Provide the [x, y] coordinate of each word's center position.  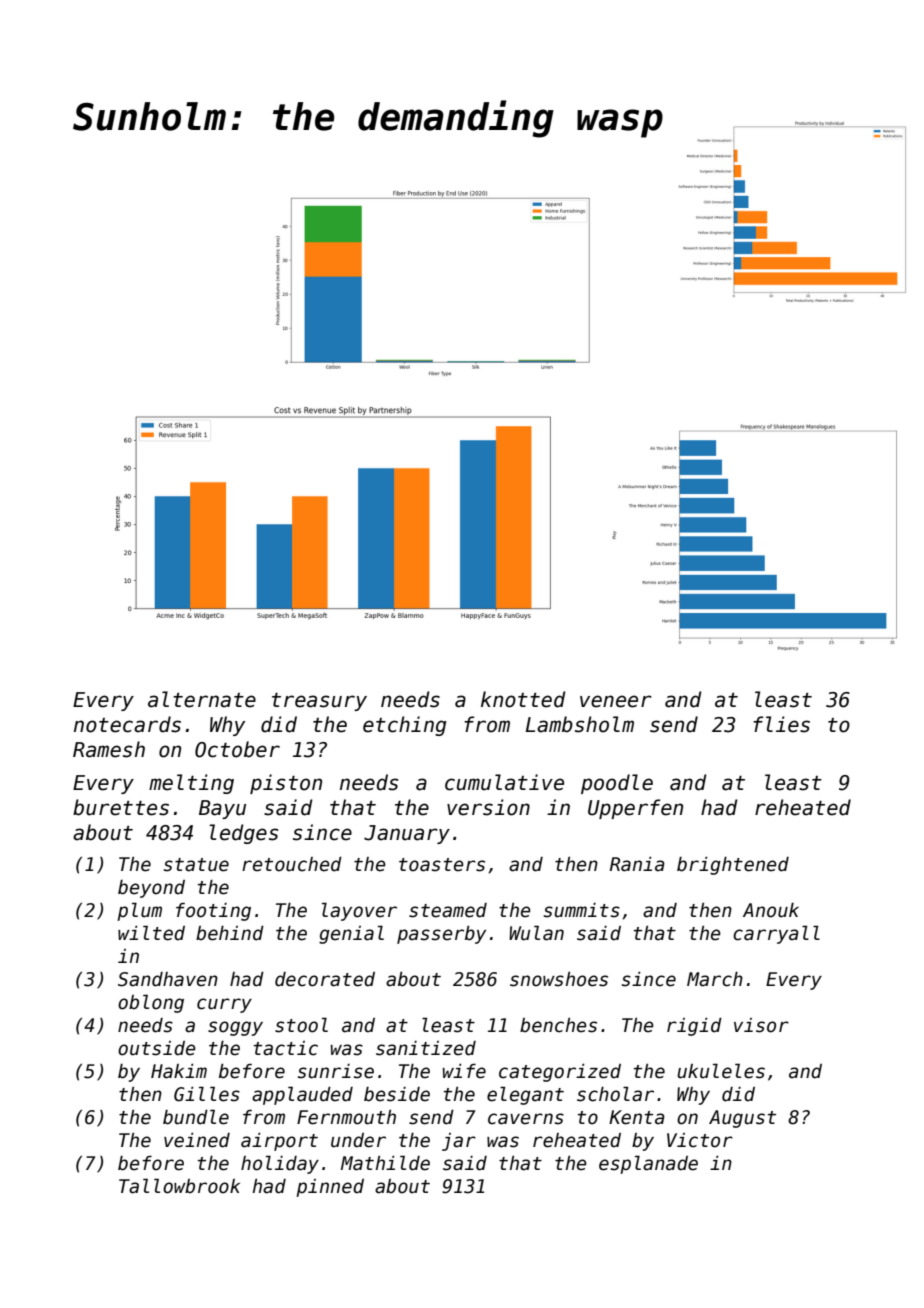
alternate [202, 699]
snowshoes [559, 979]
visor [761, 1025]
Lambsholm [580, 724]
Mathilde [385, 1163]
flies [781, 724]
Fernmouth [346, 1117]
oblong [151, 1003]
